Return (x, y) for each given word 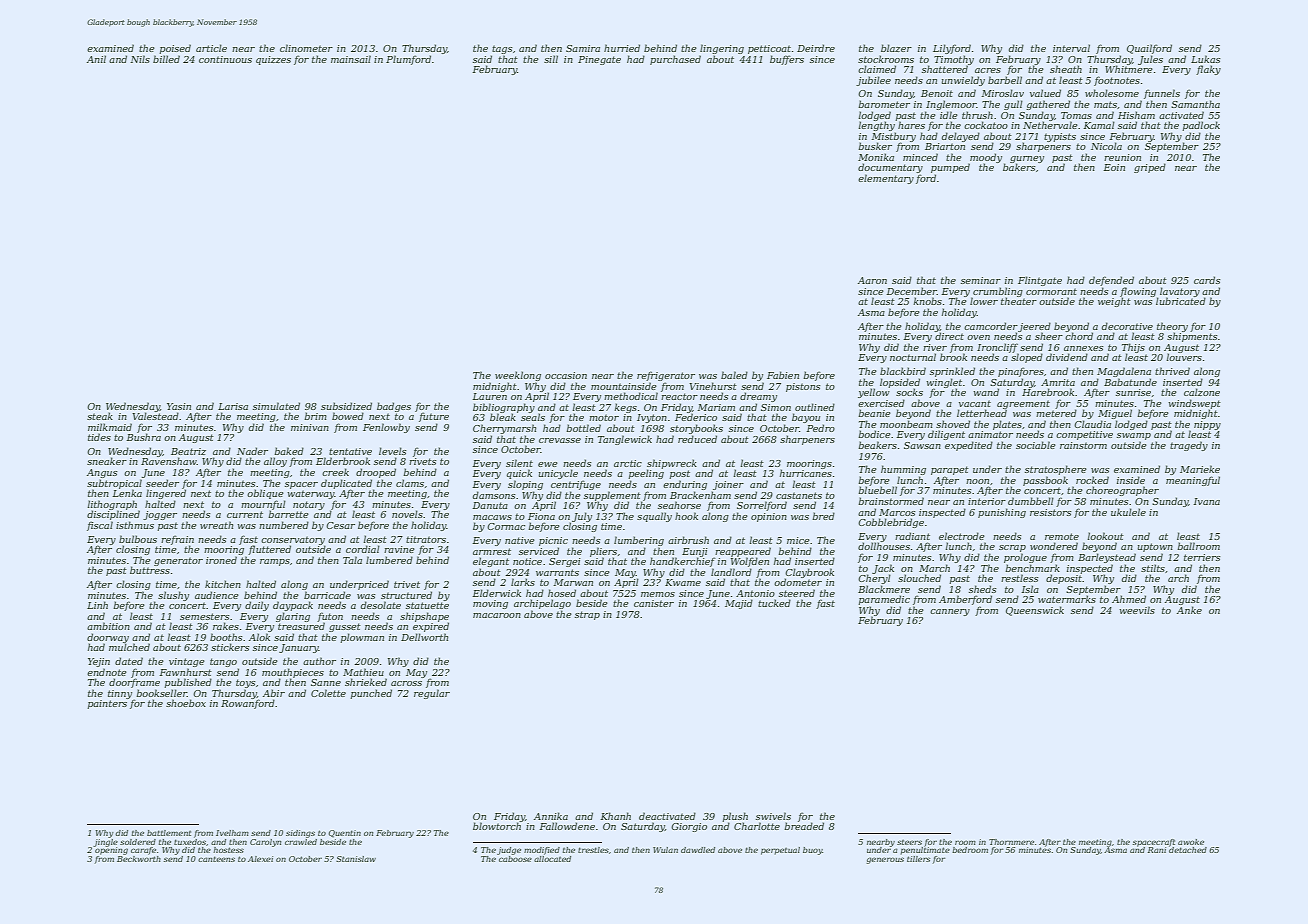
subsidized (346, 406)
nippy (1207, 425)
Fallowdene (567, 826)
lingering (722, 49)
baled (734, 375)
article (211, 48)
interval (1071, 48)
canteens (216, 859)
